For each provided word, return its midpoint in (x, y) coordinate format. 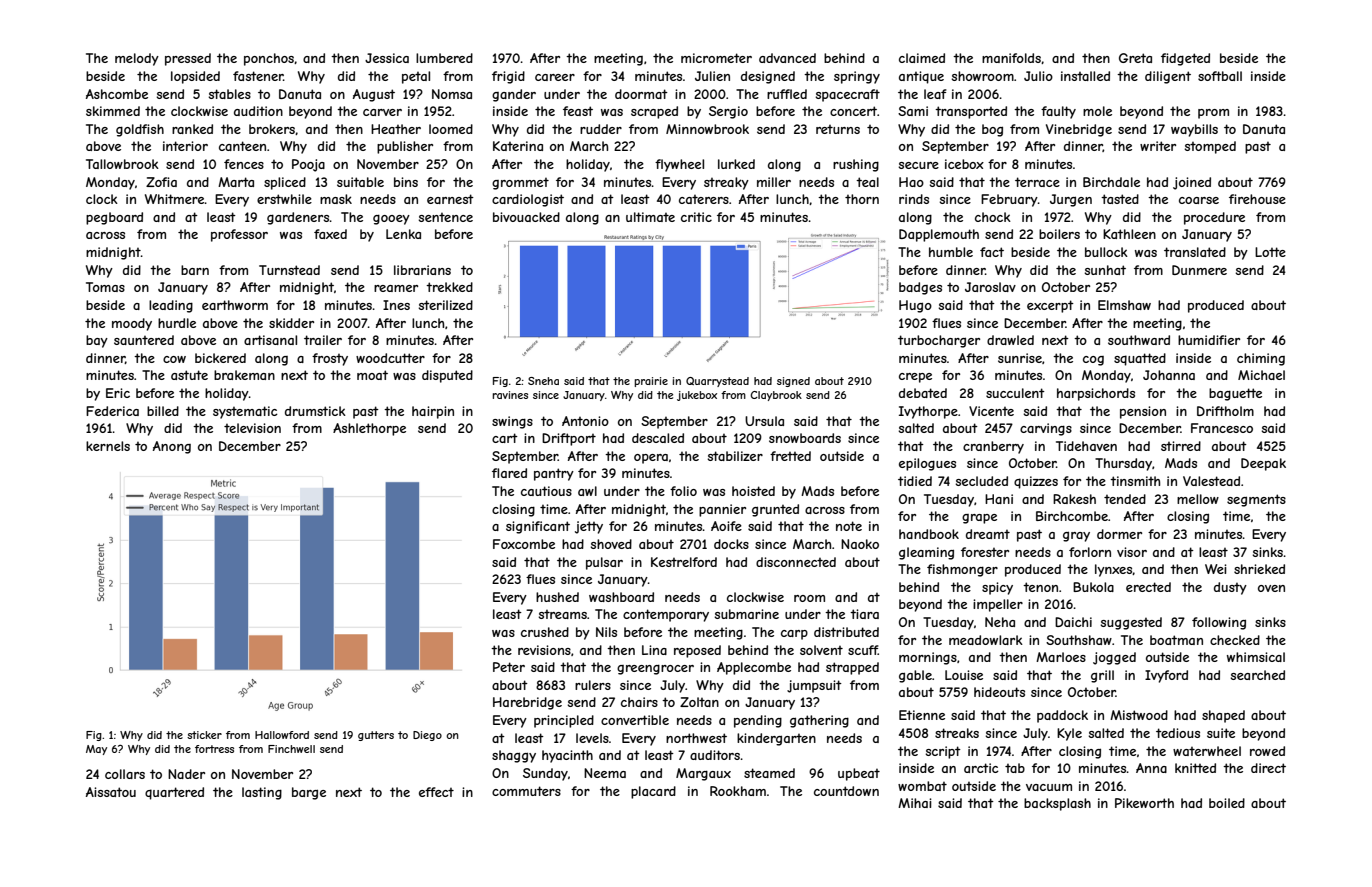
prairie (651, 382)
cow (174, 359)
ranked (192, 129)
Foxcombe (524, 544)
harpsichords (1096, 394)
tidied (915, 481)
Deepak (1263, 464)
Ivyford (1166, 676)
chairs (639, 702)
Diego (427, 736)
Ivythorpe (928, 412)
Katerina (518, 146)
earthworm (235, 305)
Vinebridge (1079, 130)
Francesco (1222, 428)
